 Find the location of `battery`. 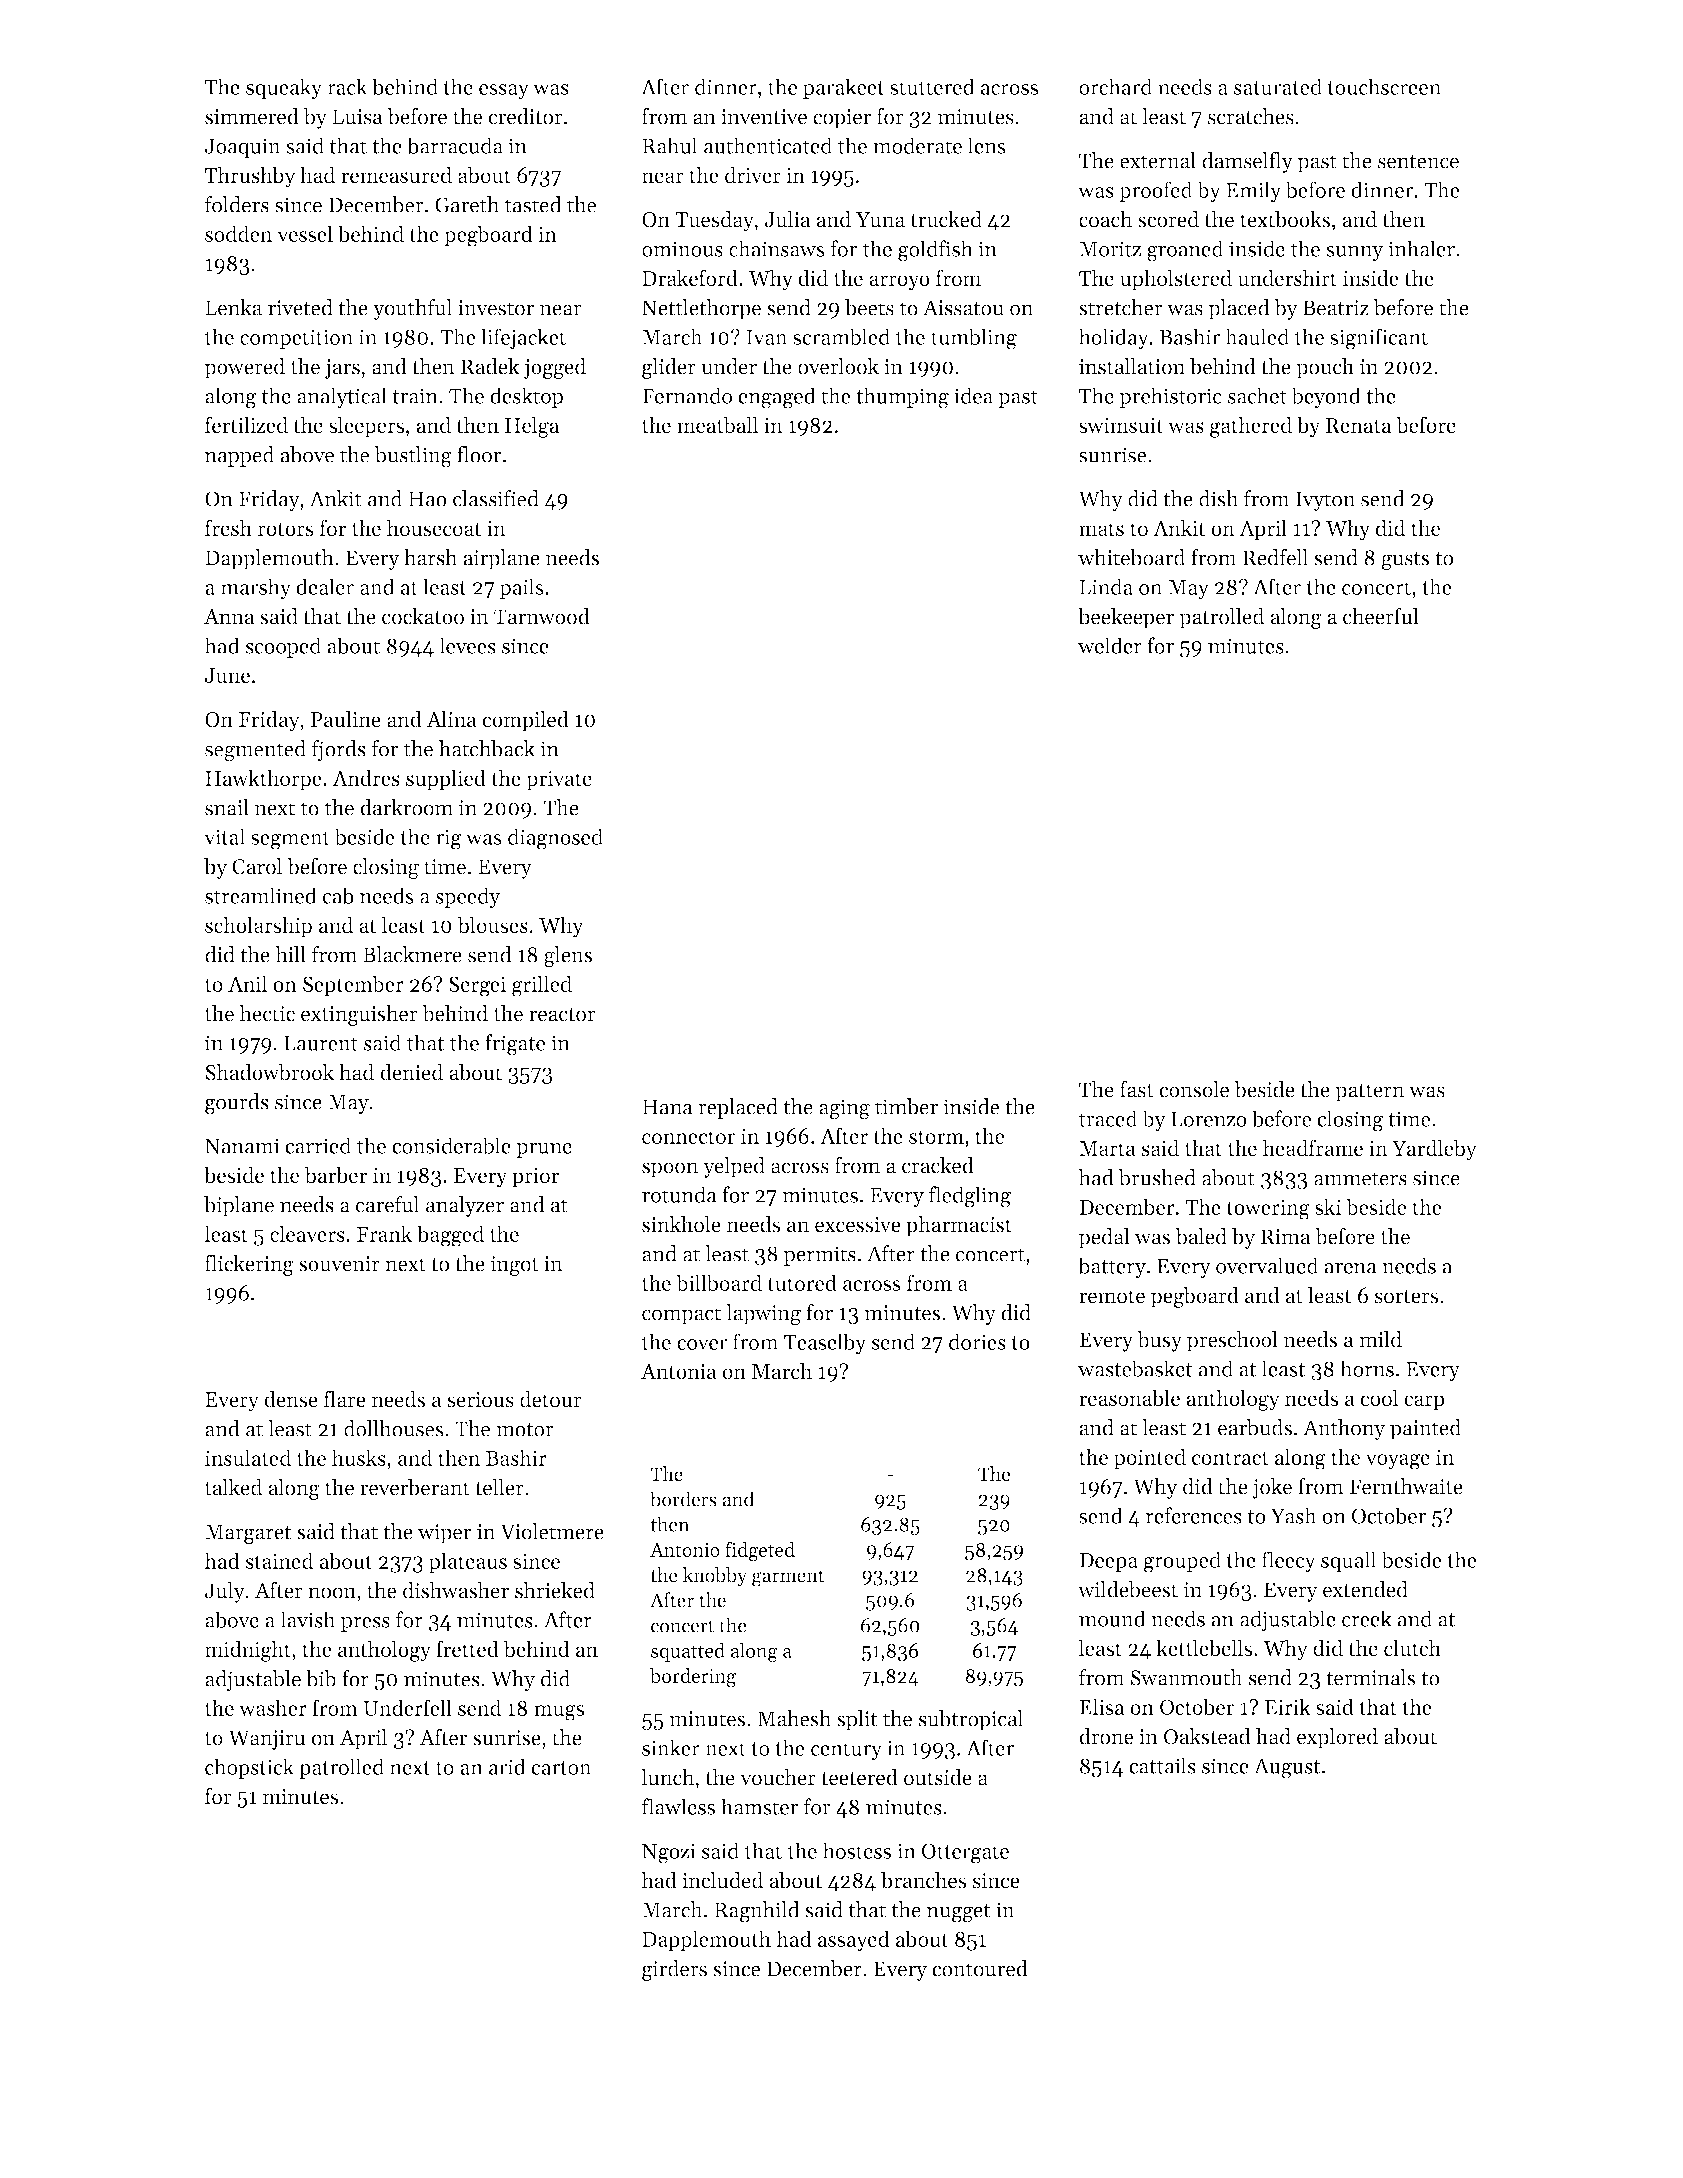

battery is located at coordinates (1112, 1267).
